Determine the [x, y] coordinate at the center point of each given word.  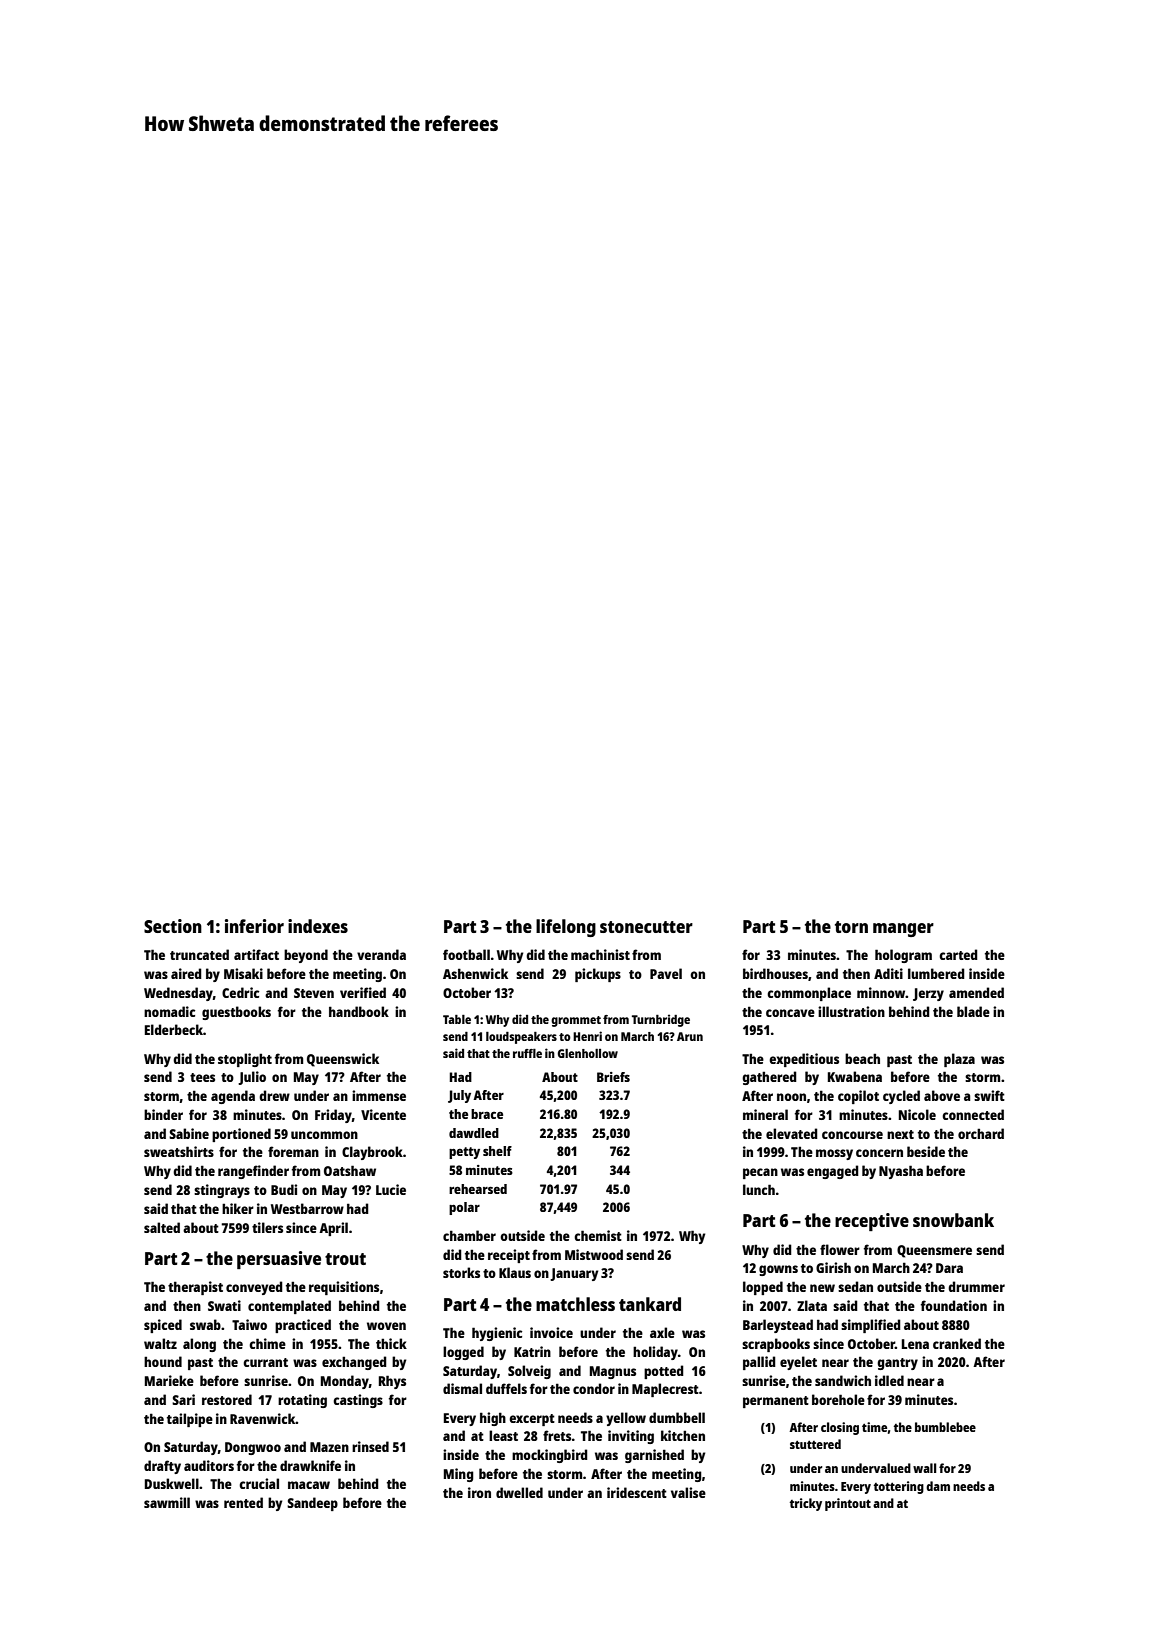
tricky [806, 1504]
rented [243, 1502]
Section [173, 926]
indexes [318, 926]
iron [479, 1492]
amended [976, 992]
